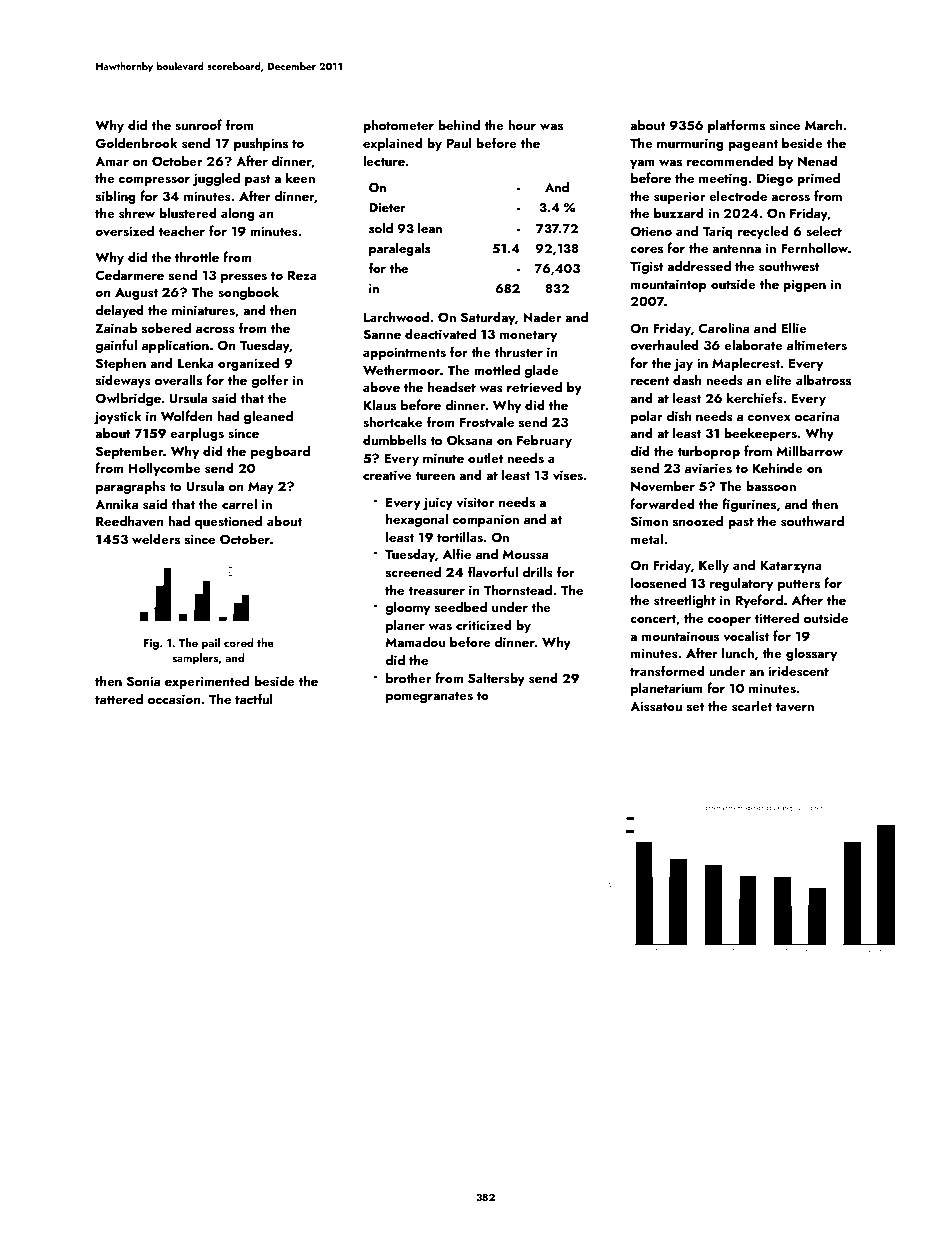 Image resolution: width=952 pixels, height=1233 pixels. What do you see at coordinates (440, 333) in the screenshot?
I see `deactivated` at bounding box center [440, 333].
